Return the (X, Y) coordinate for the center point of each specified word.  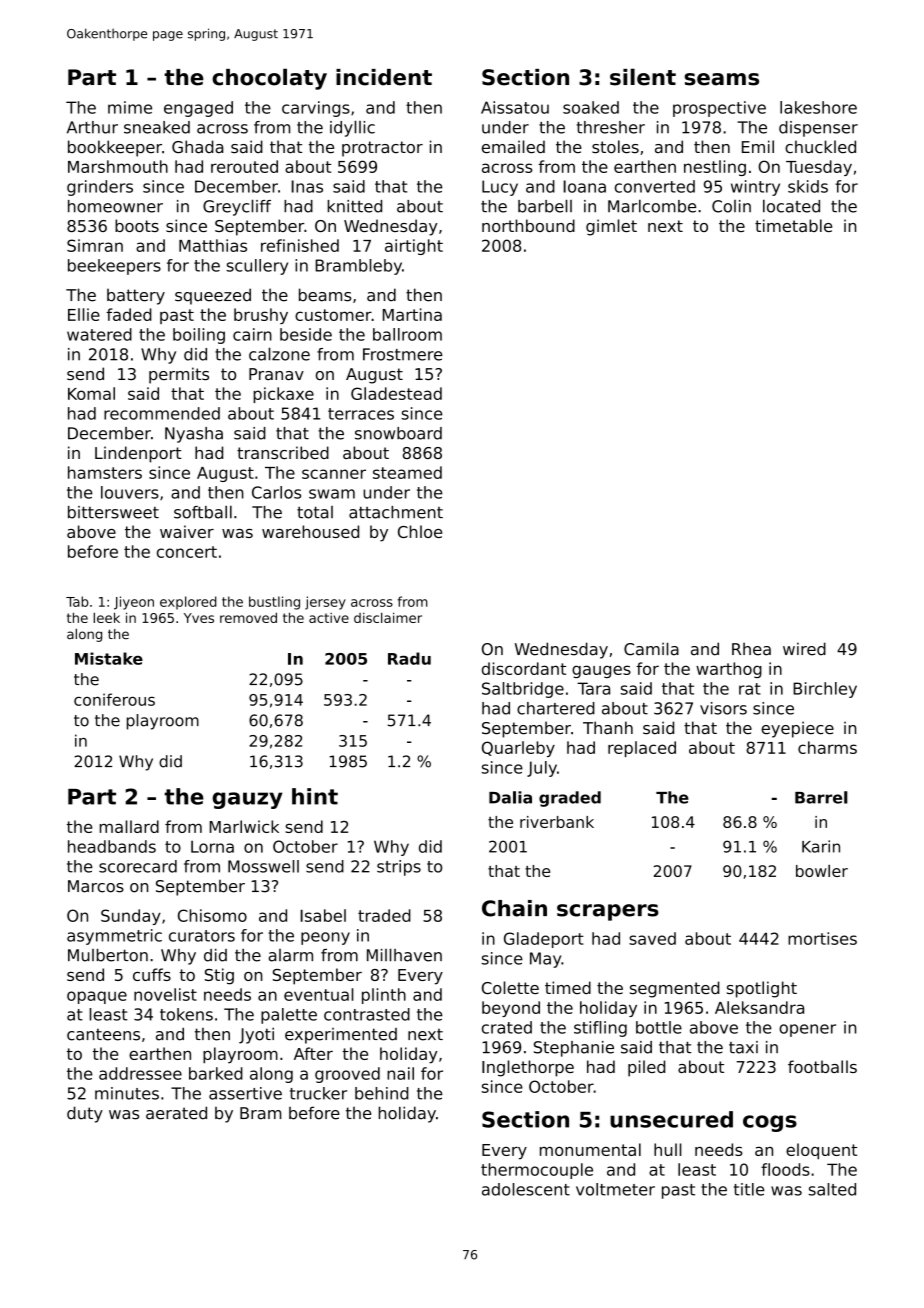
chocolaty (269, 79)
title (749, 1189)
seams (721, 79)
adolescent (526, 1189)
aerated (176, 1113)
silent (643, 77)
